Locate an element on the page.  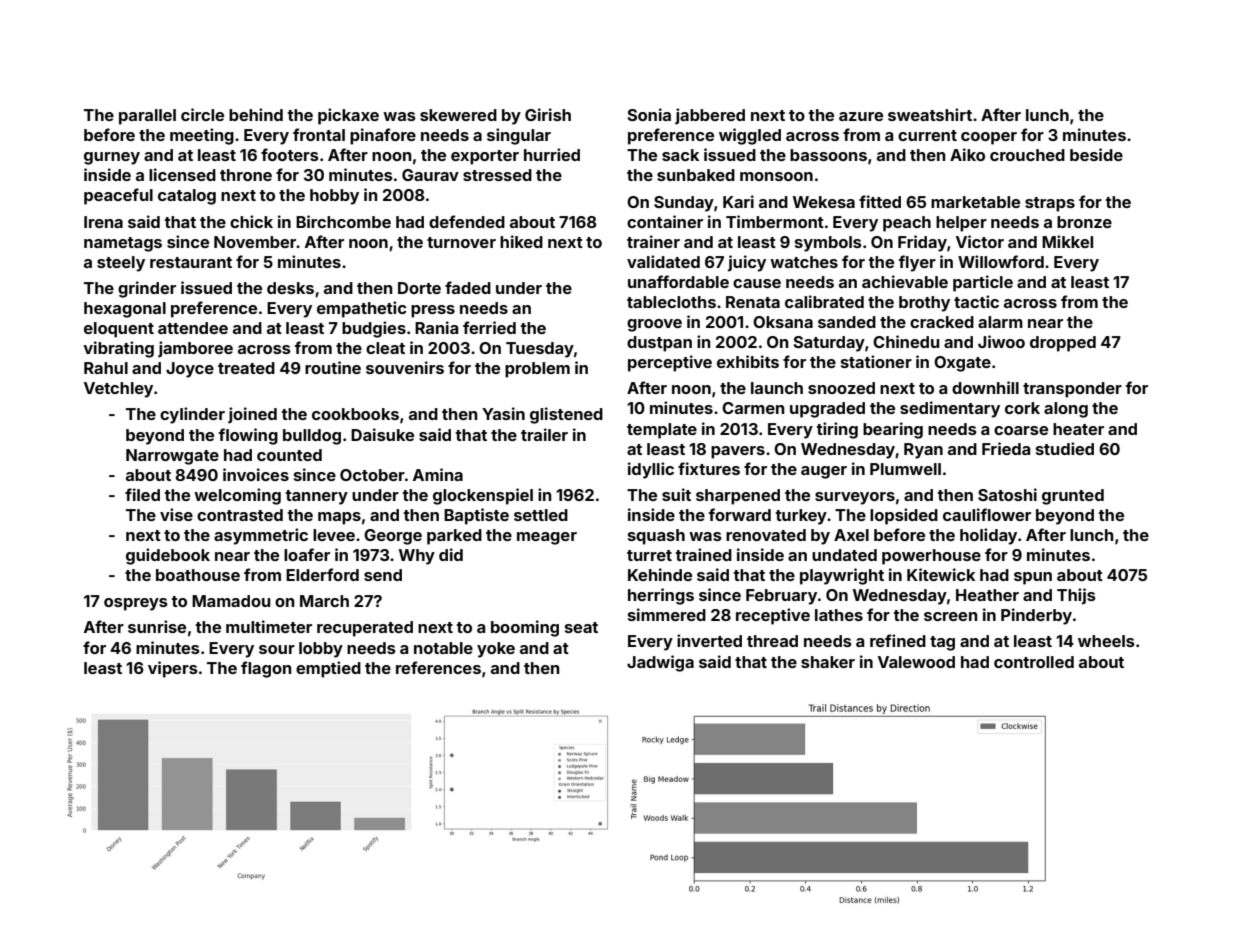
tannery is located at coordinates (317, 497).
